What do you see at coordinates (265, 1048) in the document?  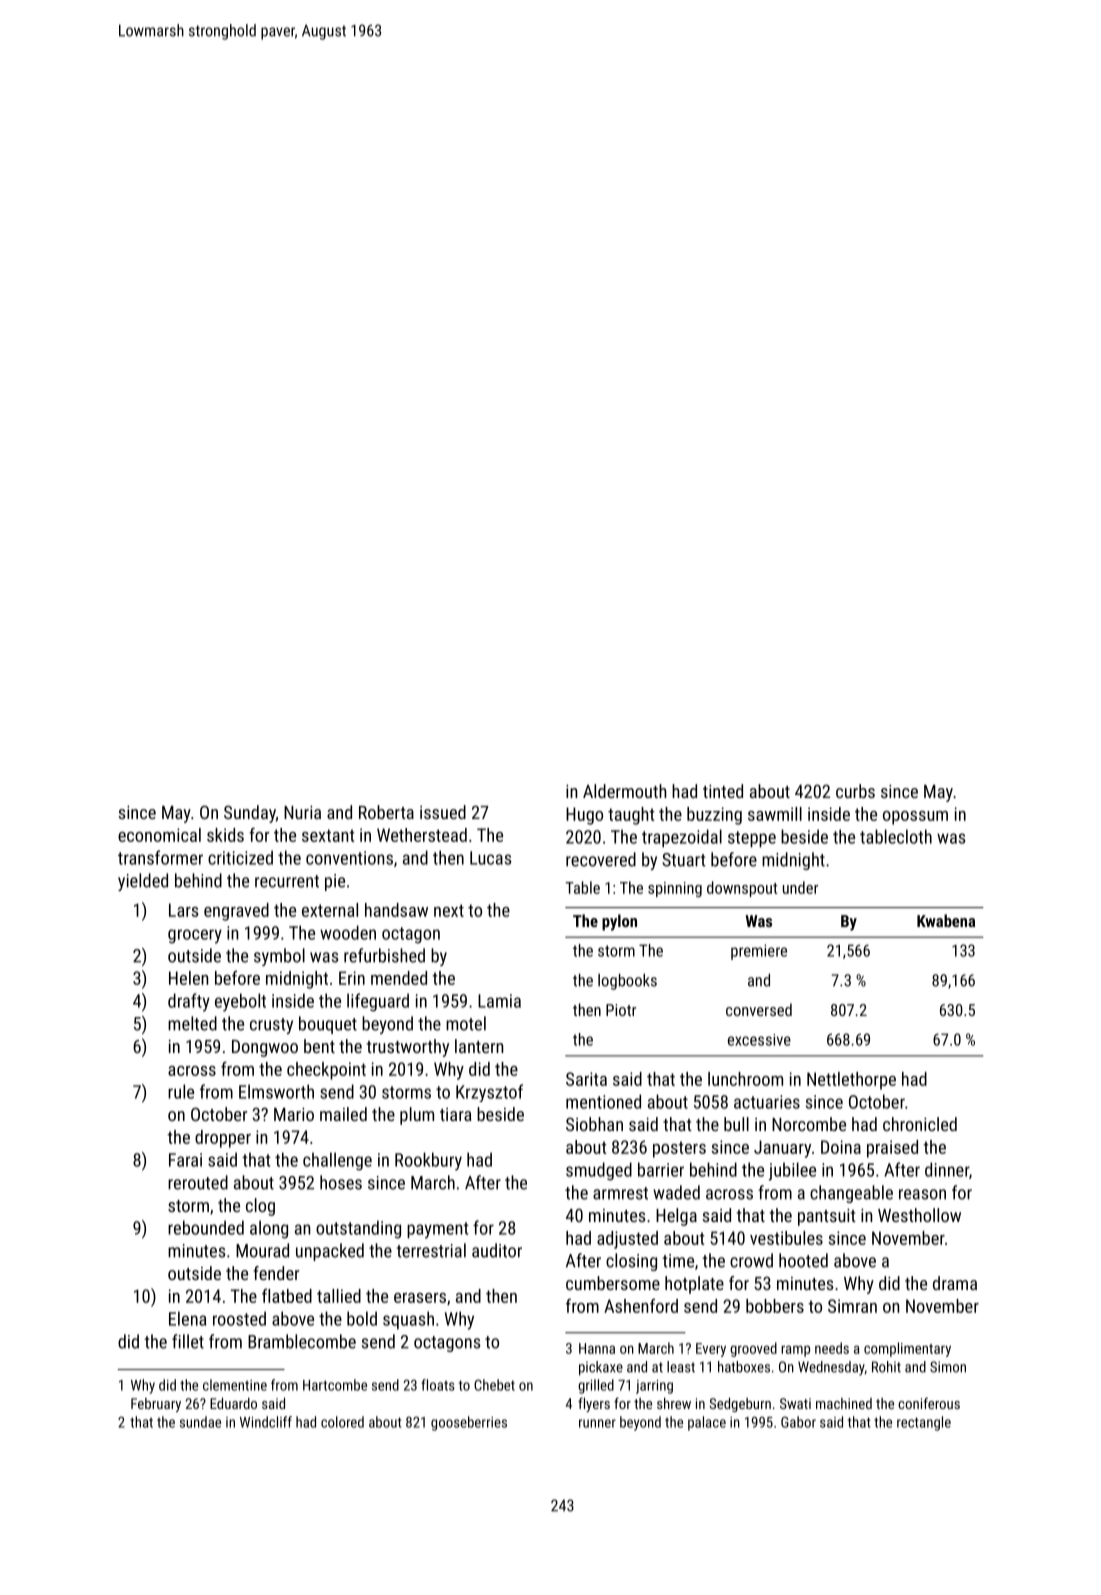 I see `Dongwoo` at bounding box center [265, 1048].
